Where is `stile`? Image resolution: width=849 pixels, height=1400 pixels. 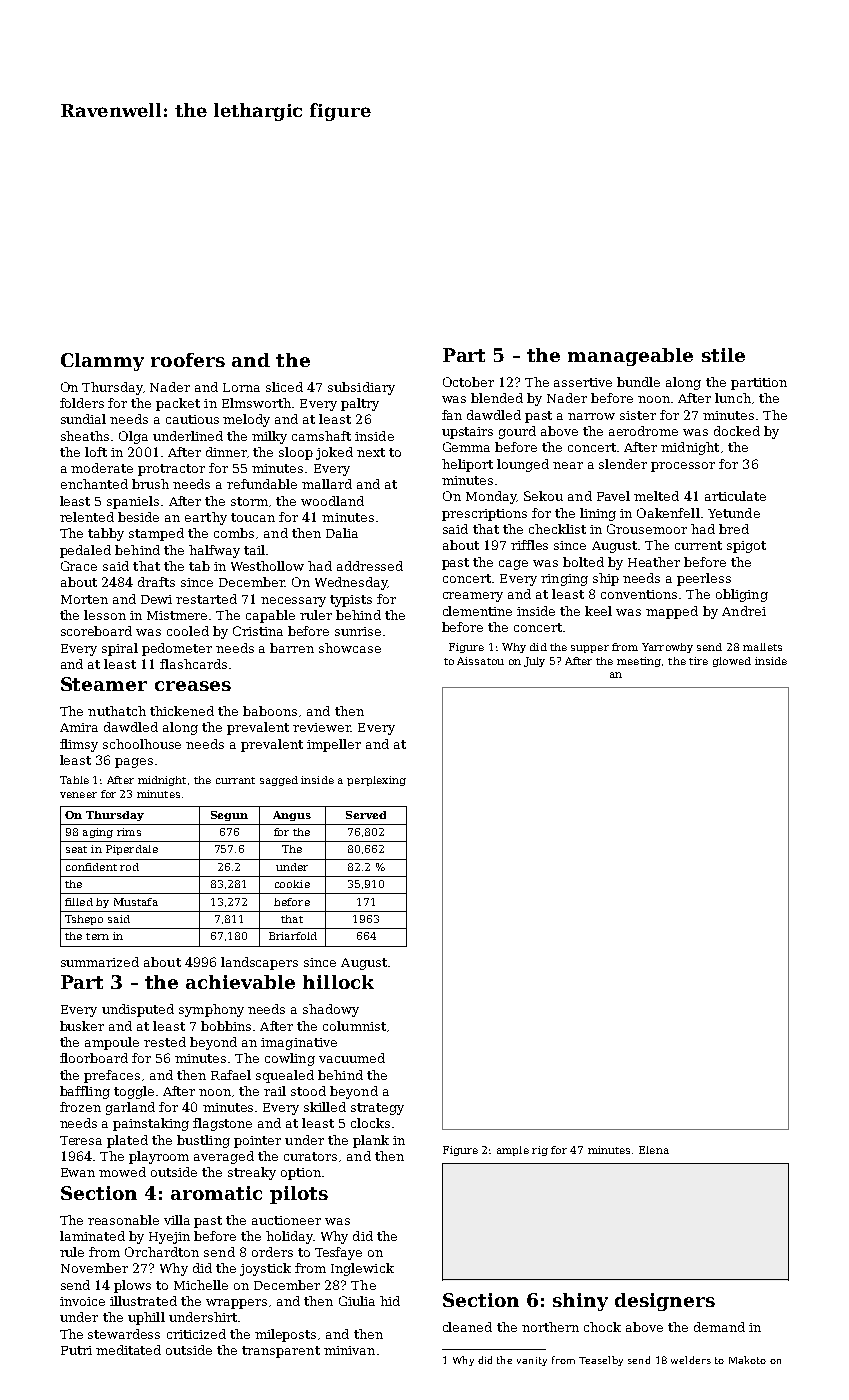 stile is located at coordinates (723, 355).
